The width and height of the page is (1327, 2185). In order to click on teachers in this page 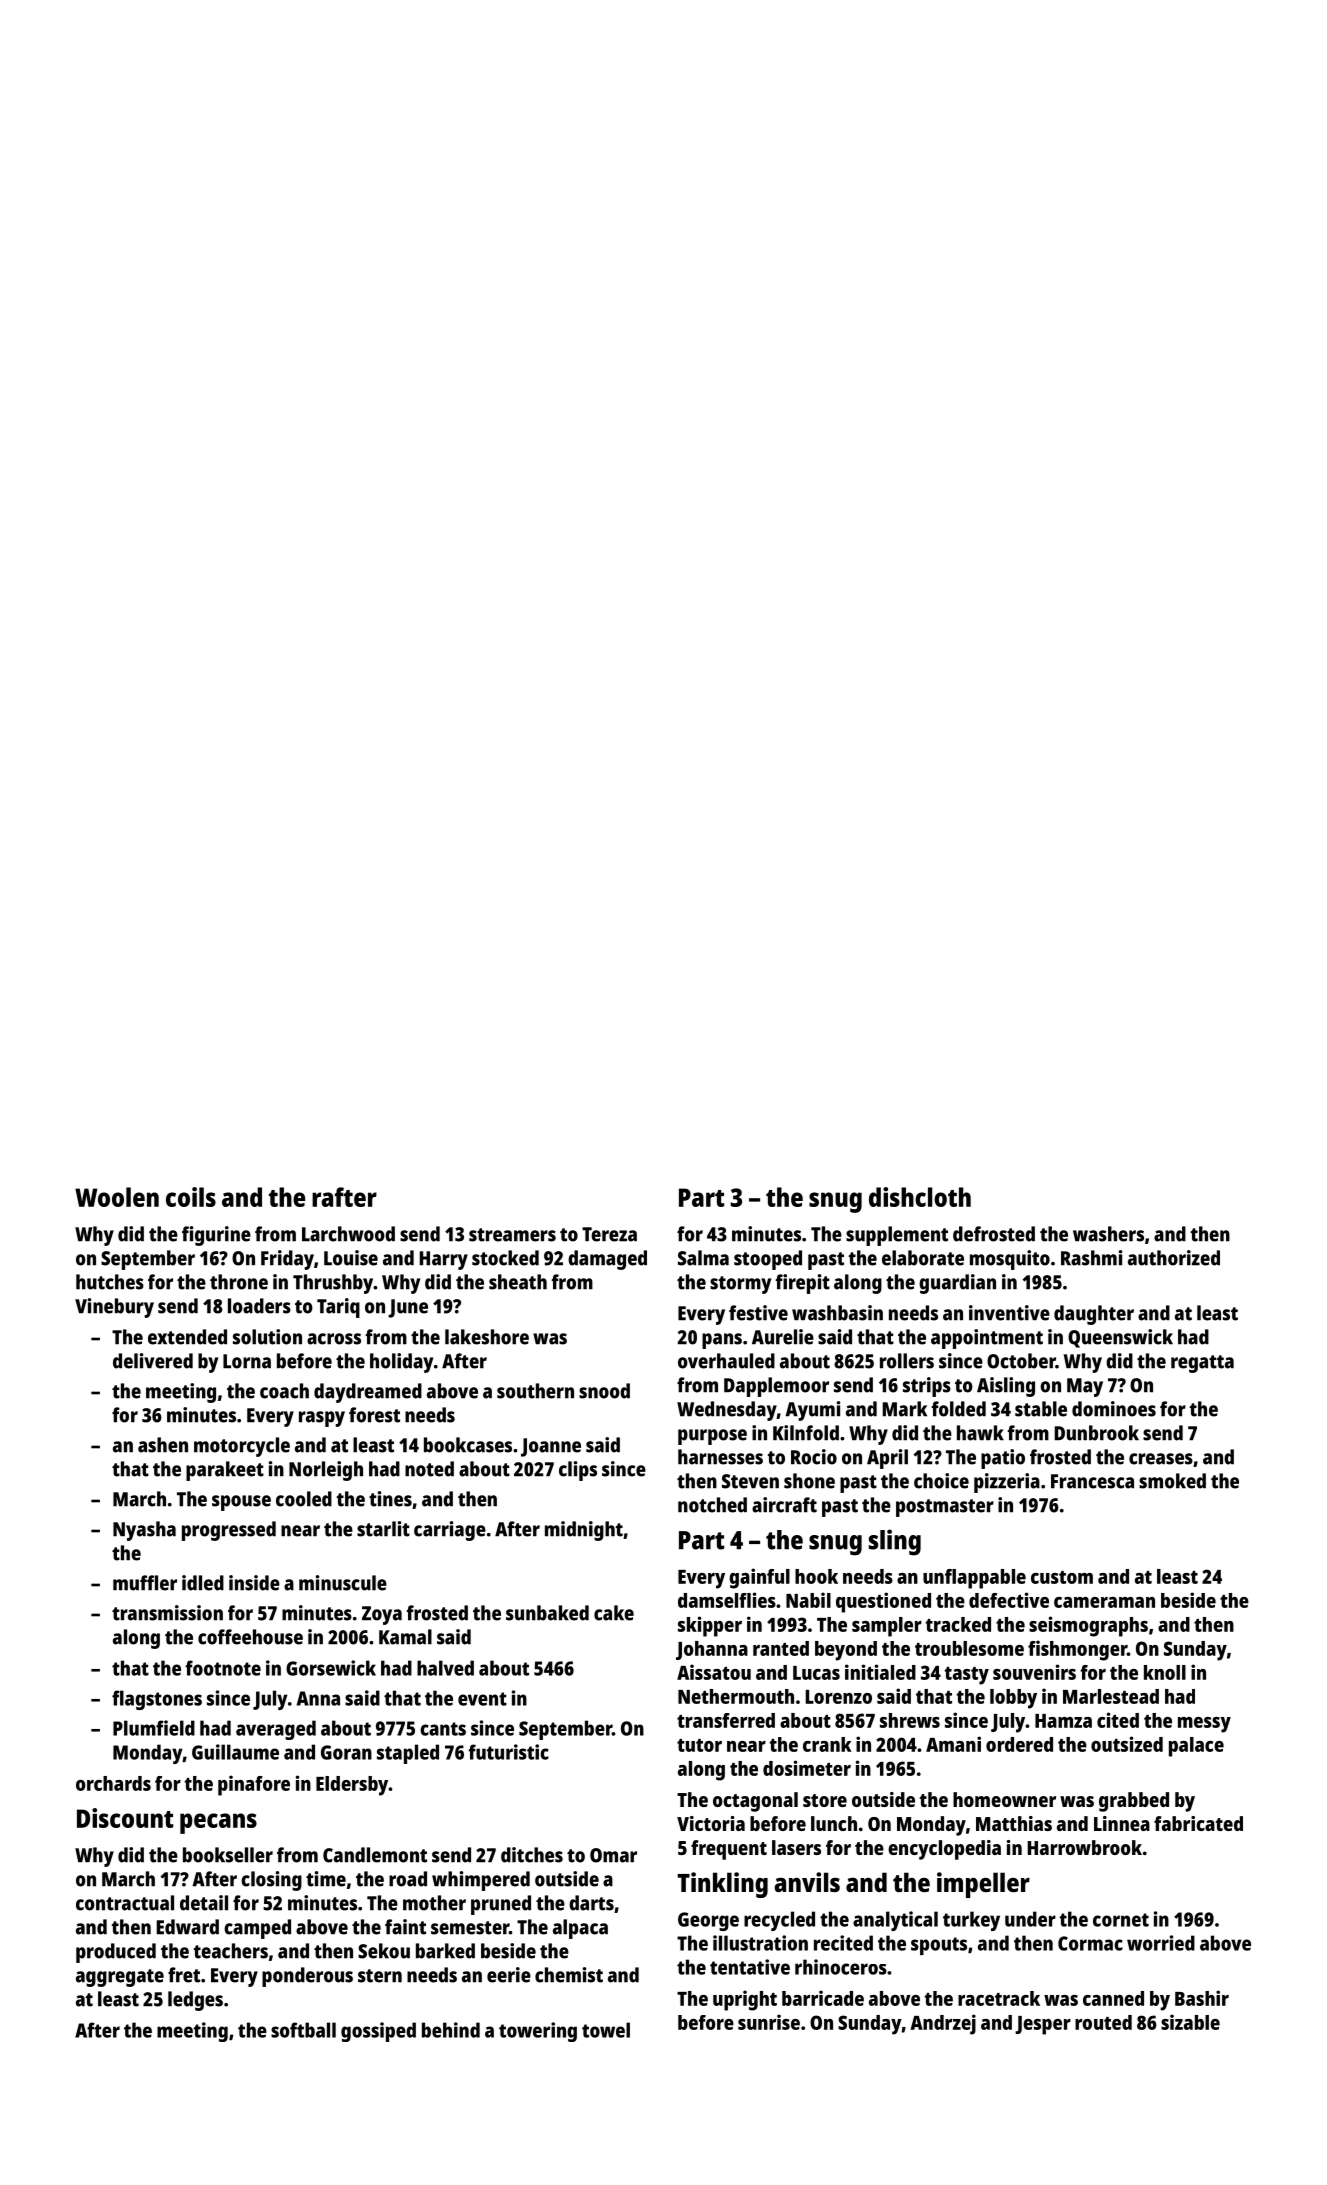, I will do `click(230, 1951)`.
